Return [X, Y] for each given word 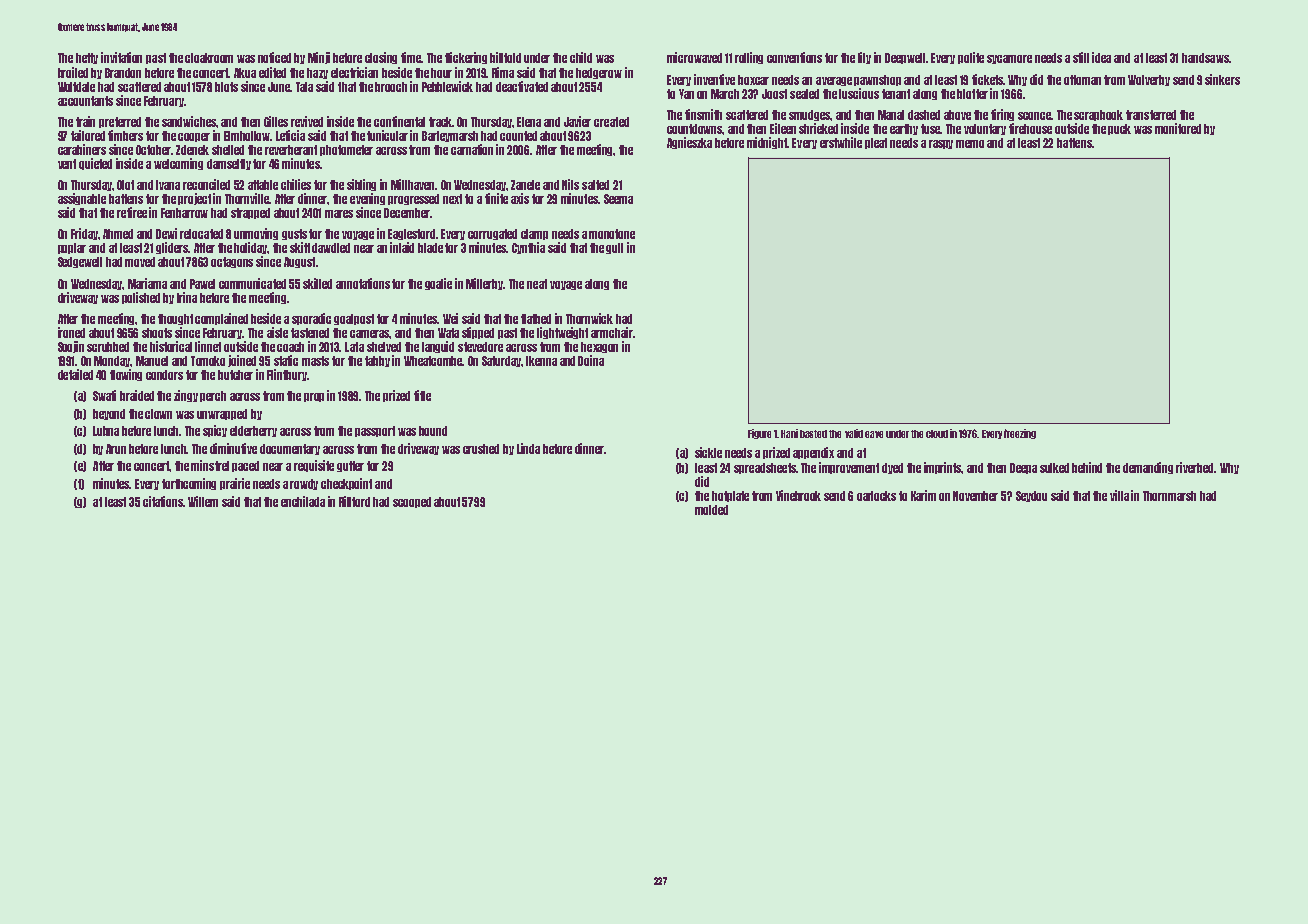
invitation [121, 57]
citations [163, 501]
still [1081, 57]
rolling [749, 58]
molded [711, 510]
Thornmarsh [1169, 496]
